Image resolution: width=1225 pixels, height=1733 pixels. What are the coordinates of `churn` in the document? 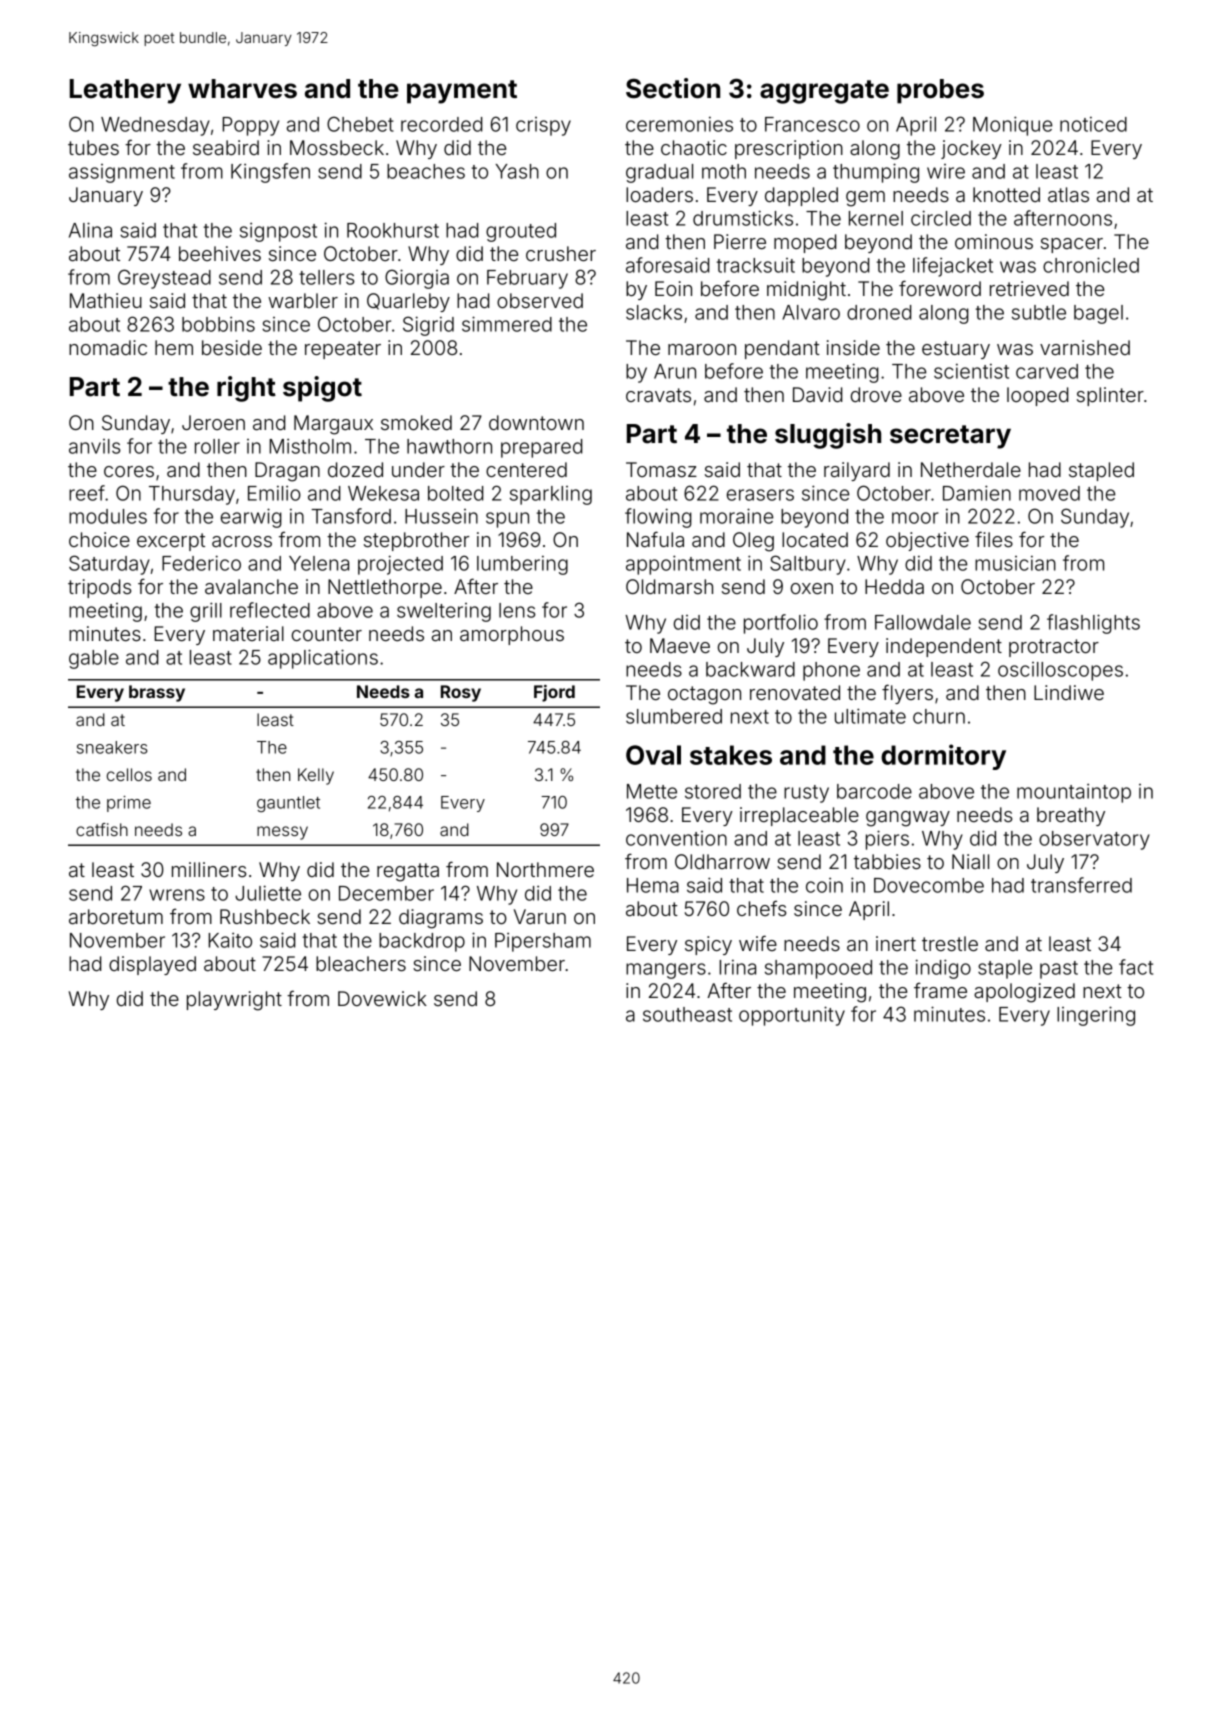 It's located at (939, 716).
